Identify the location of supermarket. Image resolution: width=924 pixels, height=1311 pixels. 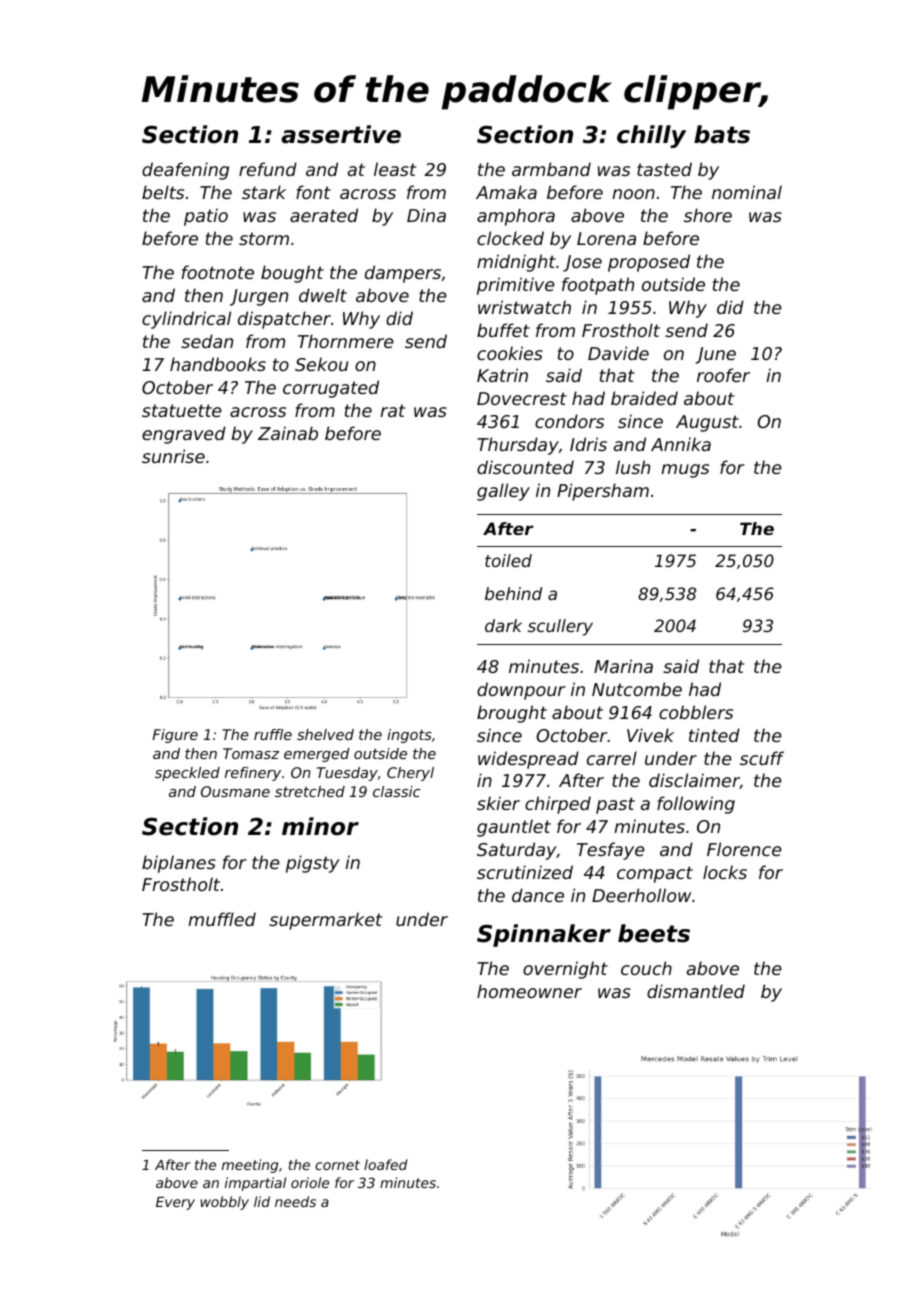
(325, 921).
